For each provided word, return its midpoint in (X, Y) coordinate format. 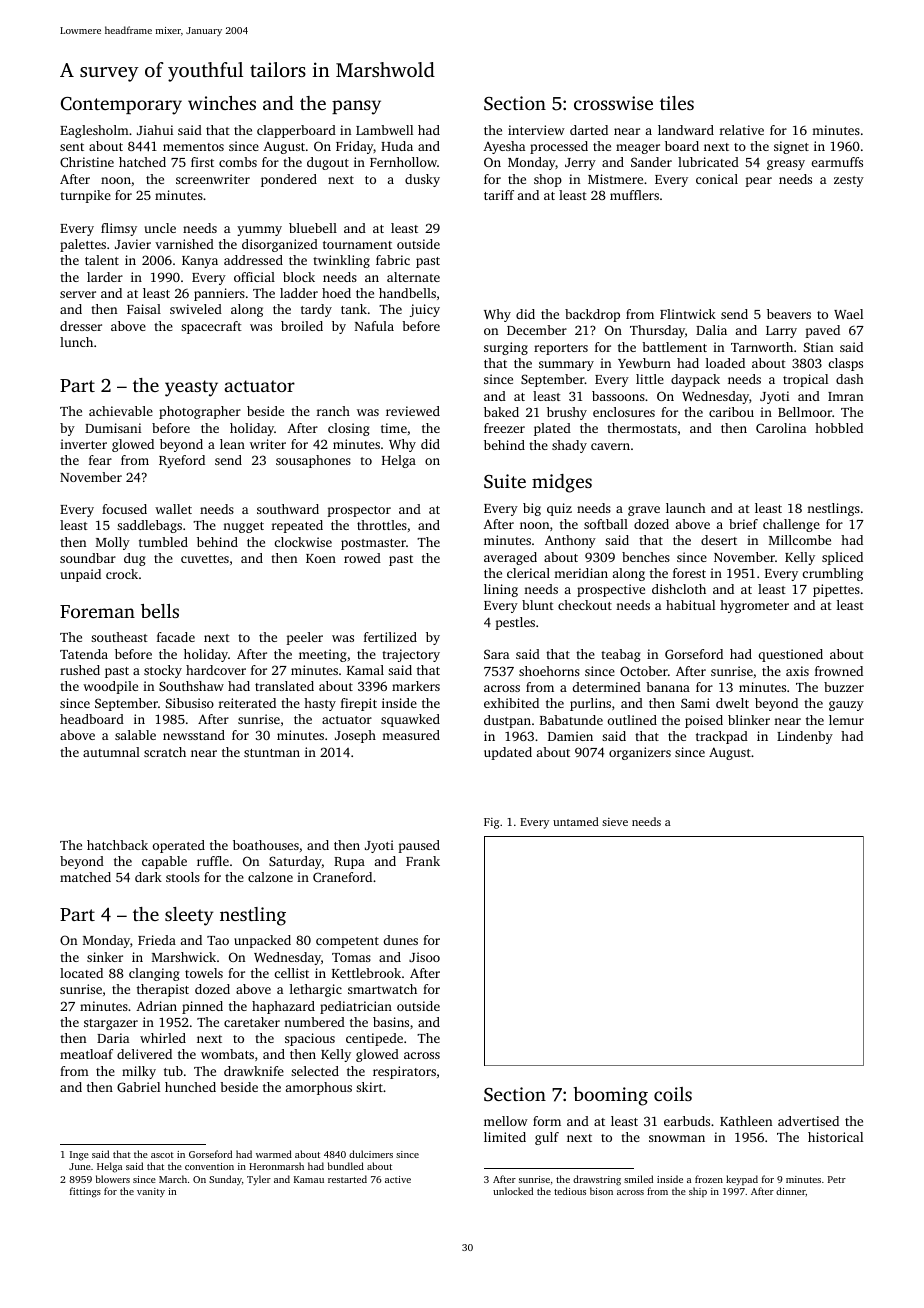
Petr (837, 1179)
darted (589, 130)
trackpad (722, 737)
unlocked (513, 1191)
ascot (162, 1155)
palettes (83, 245)
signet (791, 147)
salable (135, 735)
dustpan (507, 721)
